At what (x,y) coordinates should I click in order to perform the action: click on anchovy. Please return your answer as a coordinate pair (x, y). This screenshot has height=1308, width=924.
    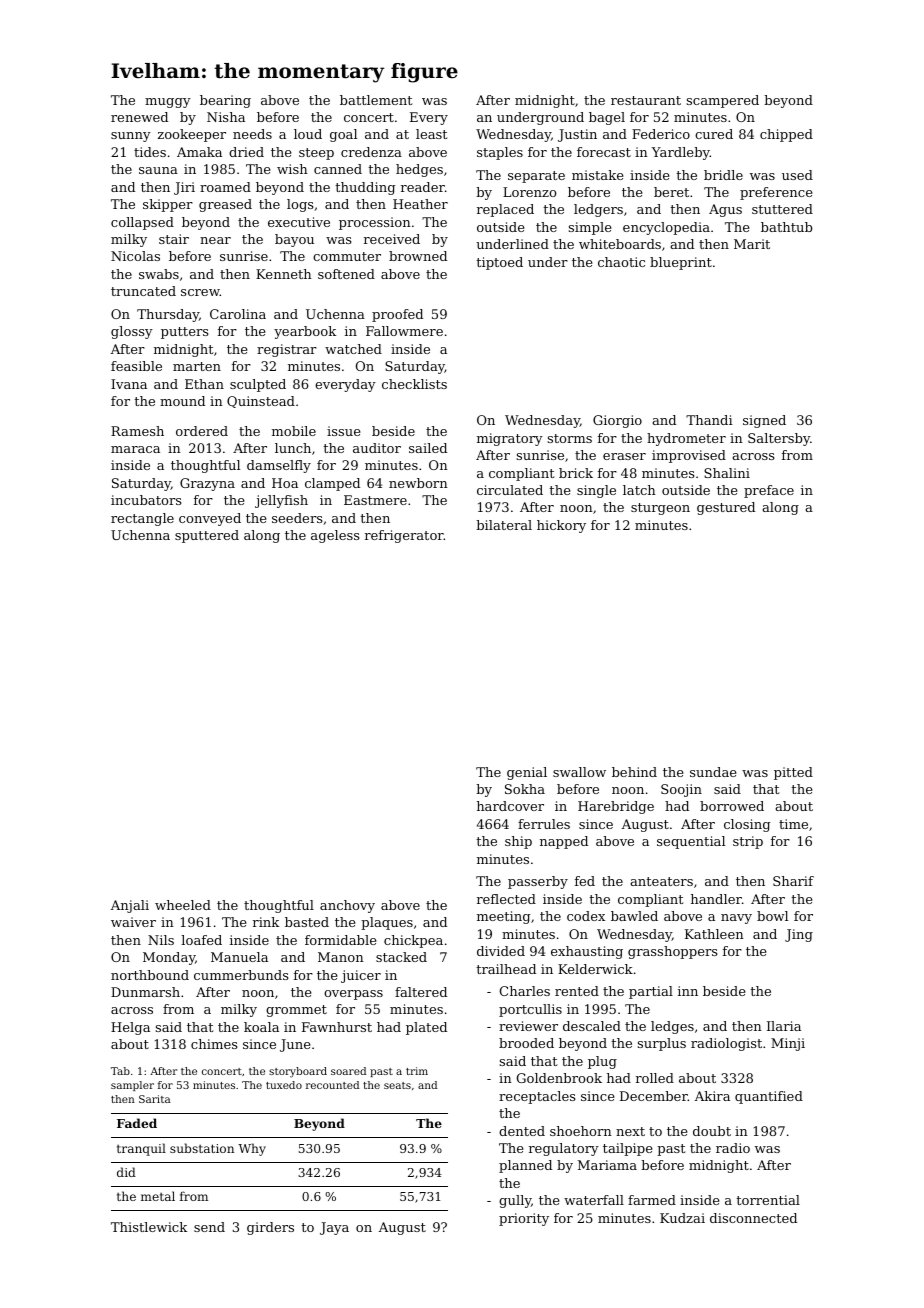
    Looking at the image, I should click on (347, 906).
